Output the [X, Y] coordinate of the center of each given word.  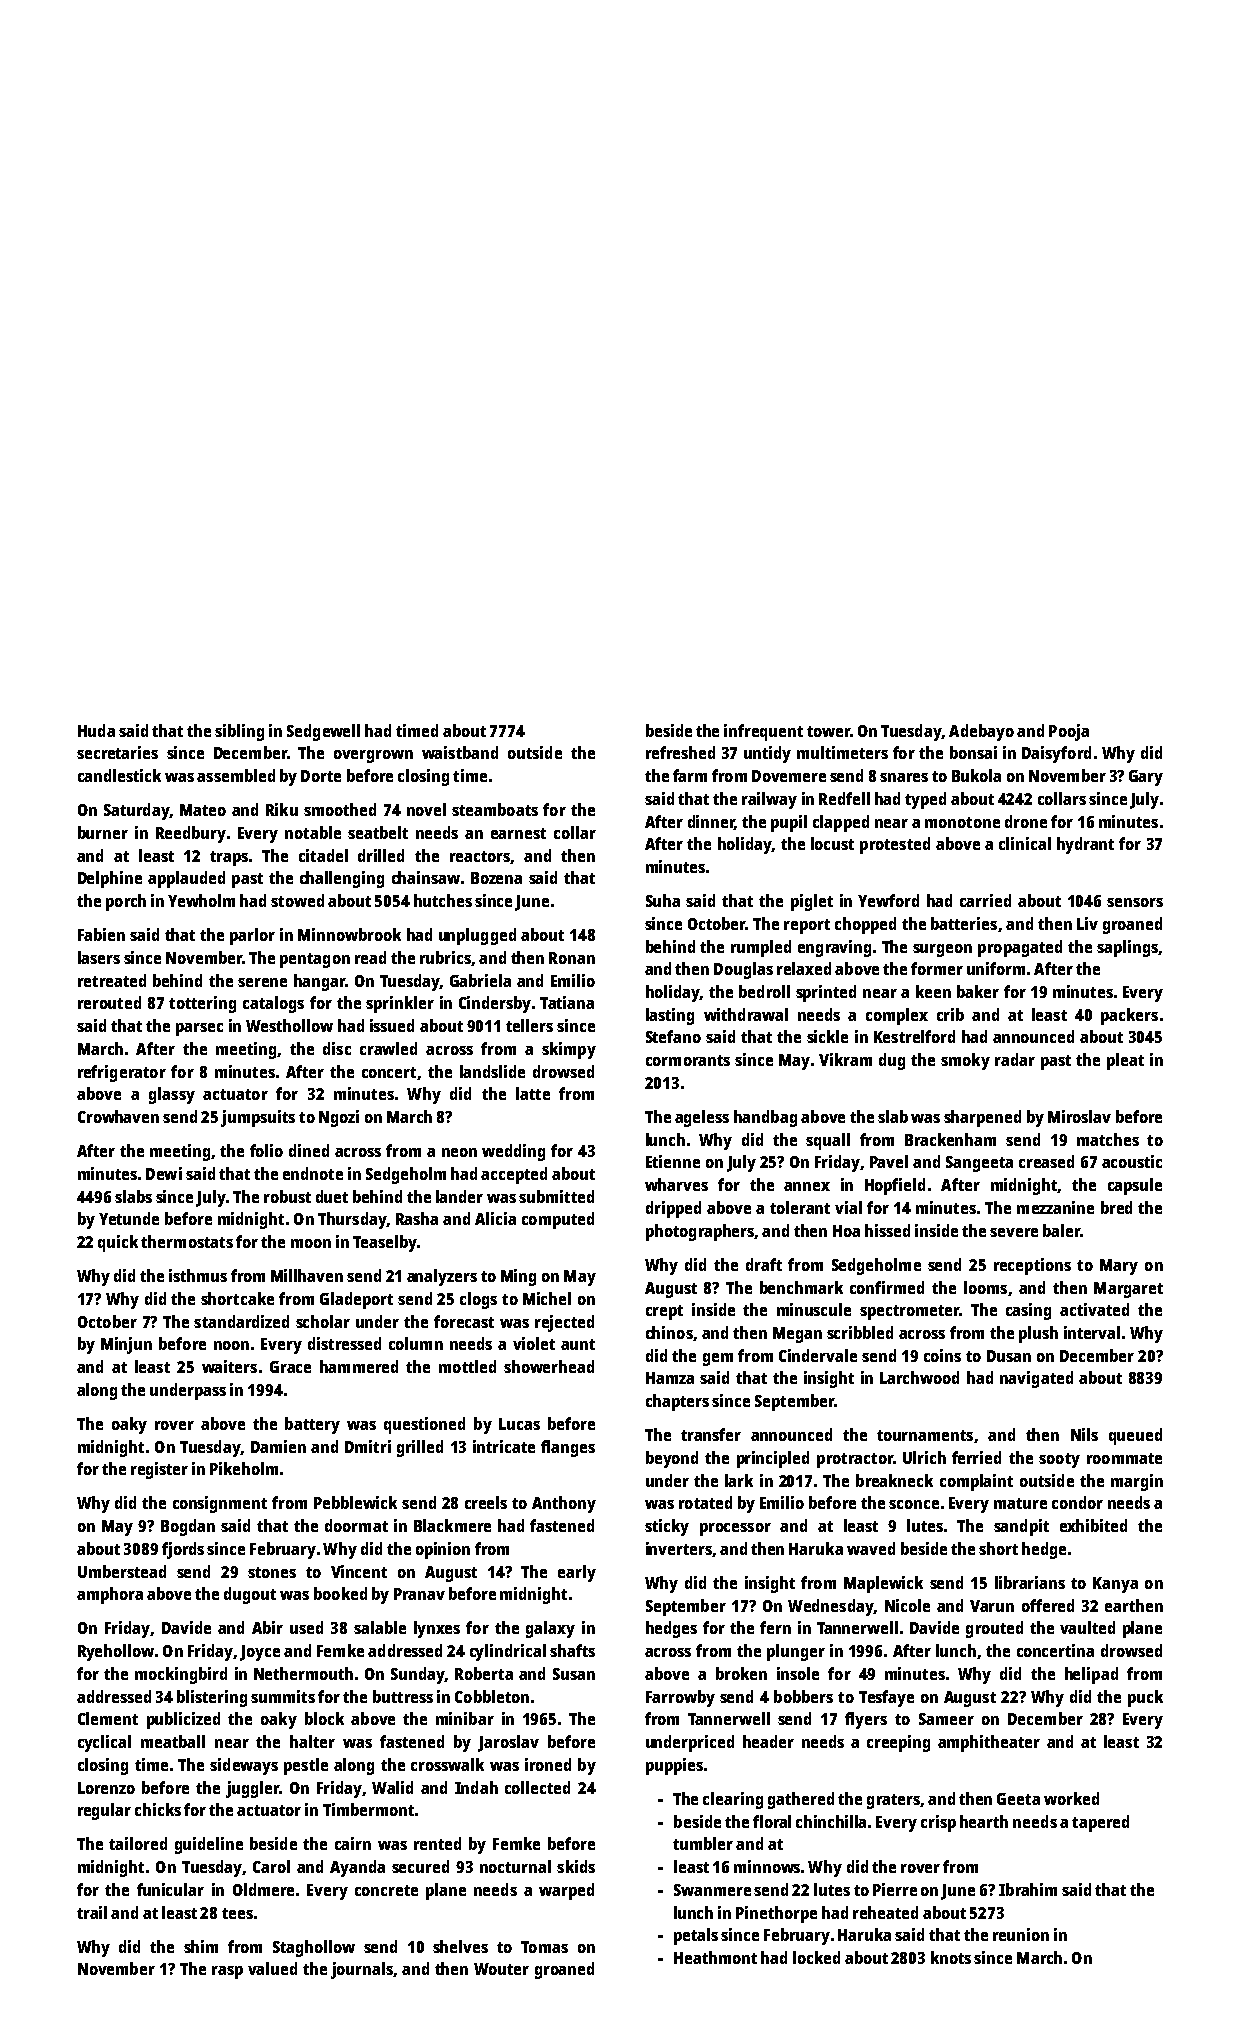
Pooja [1069, 732]
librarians [1030, 1582]
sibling [239, 732]
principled [773, 1459]
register [159, 1470]
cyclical [104, 1743]
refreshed [680, 752]
